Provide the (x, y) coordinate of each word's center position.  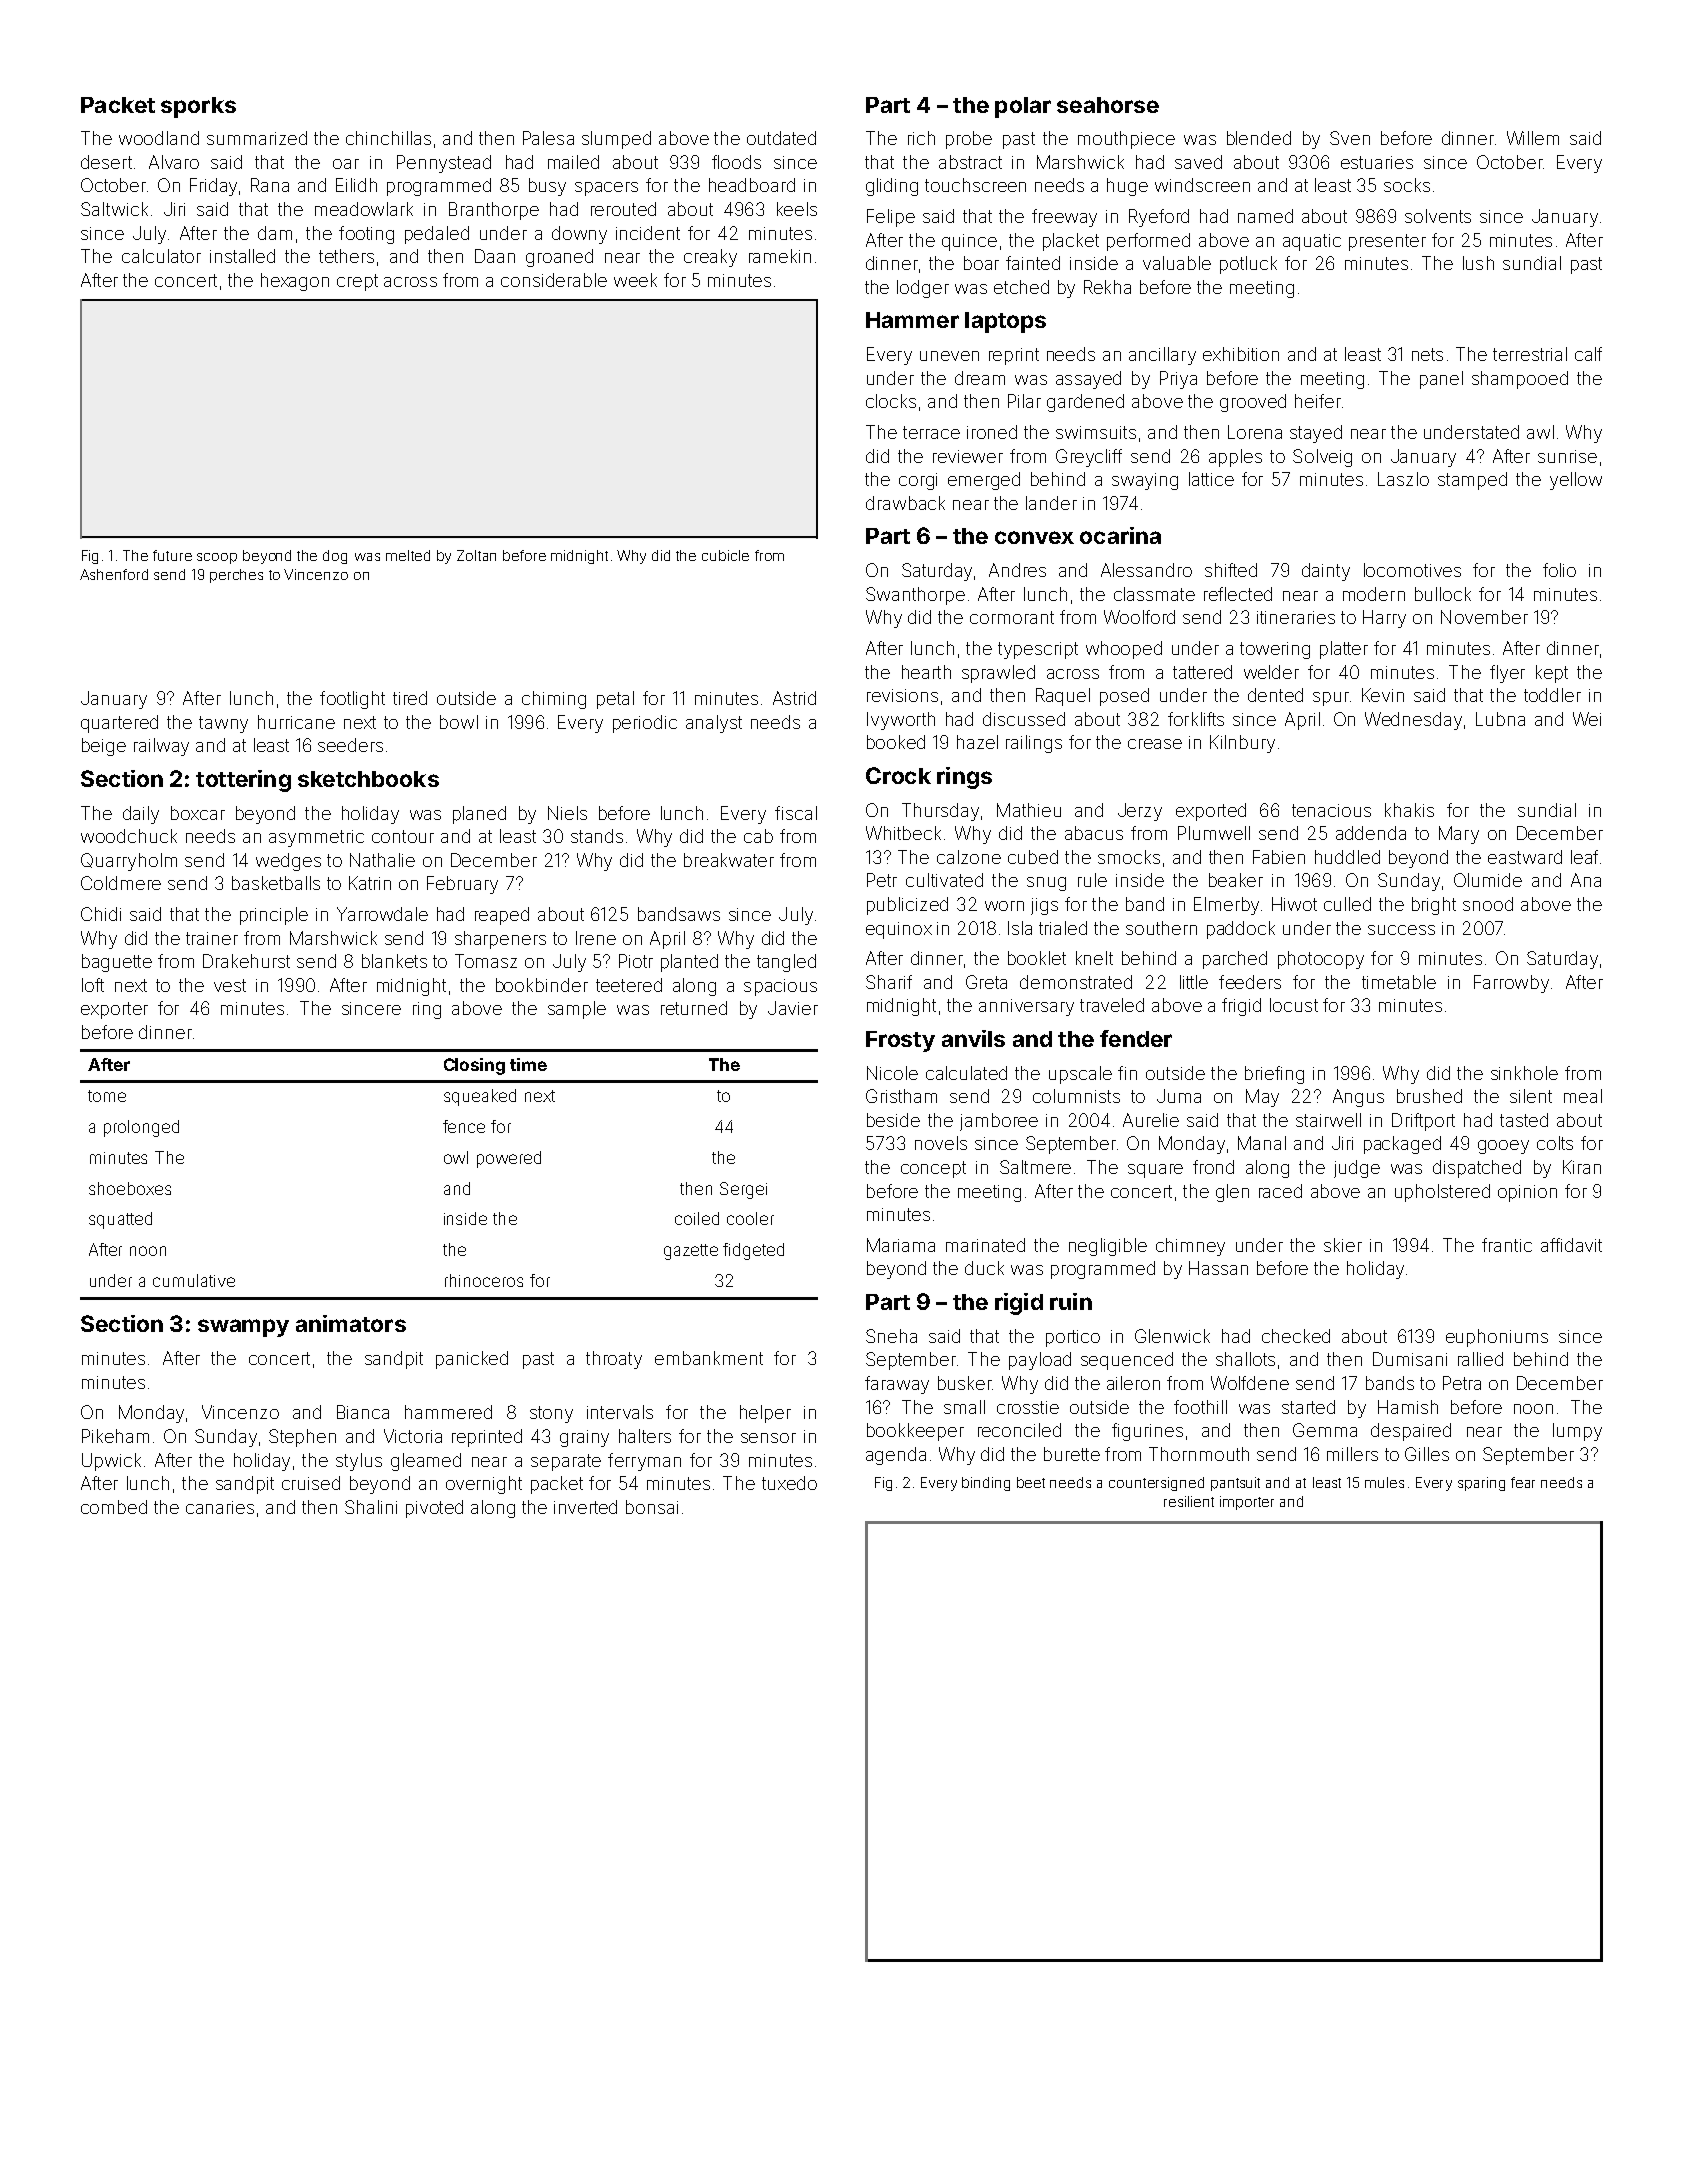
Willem (1533, 138)
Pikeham (115, 1436)
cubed (1033, 857)
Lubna (1500, 719)
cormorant (1012, 617)
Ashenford (114, 574)
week (635, 280)
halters (645, 1436)
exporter (114, 1010)
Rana (270, 185)
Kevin (1383, 695)
